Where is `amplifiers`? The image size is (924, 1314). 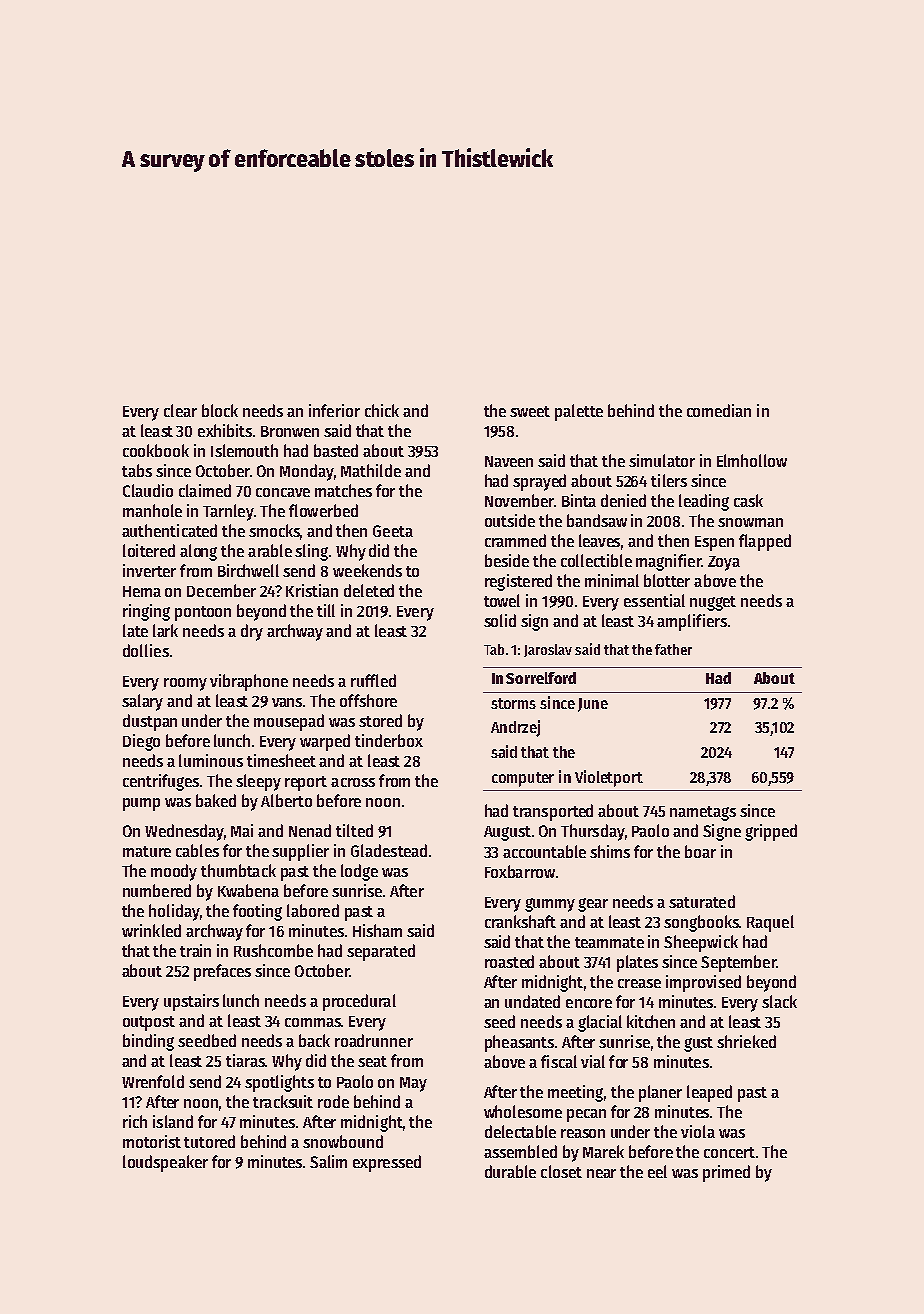 amplifiers is located at coordinates (692, 622).
